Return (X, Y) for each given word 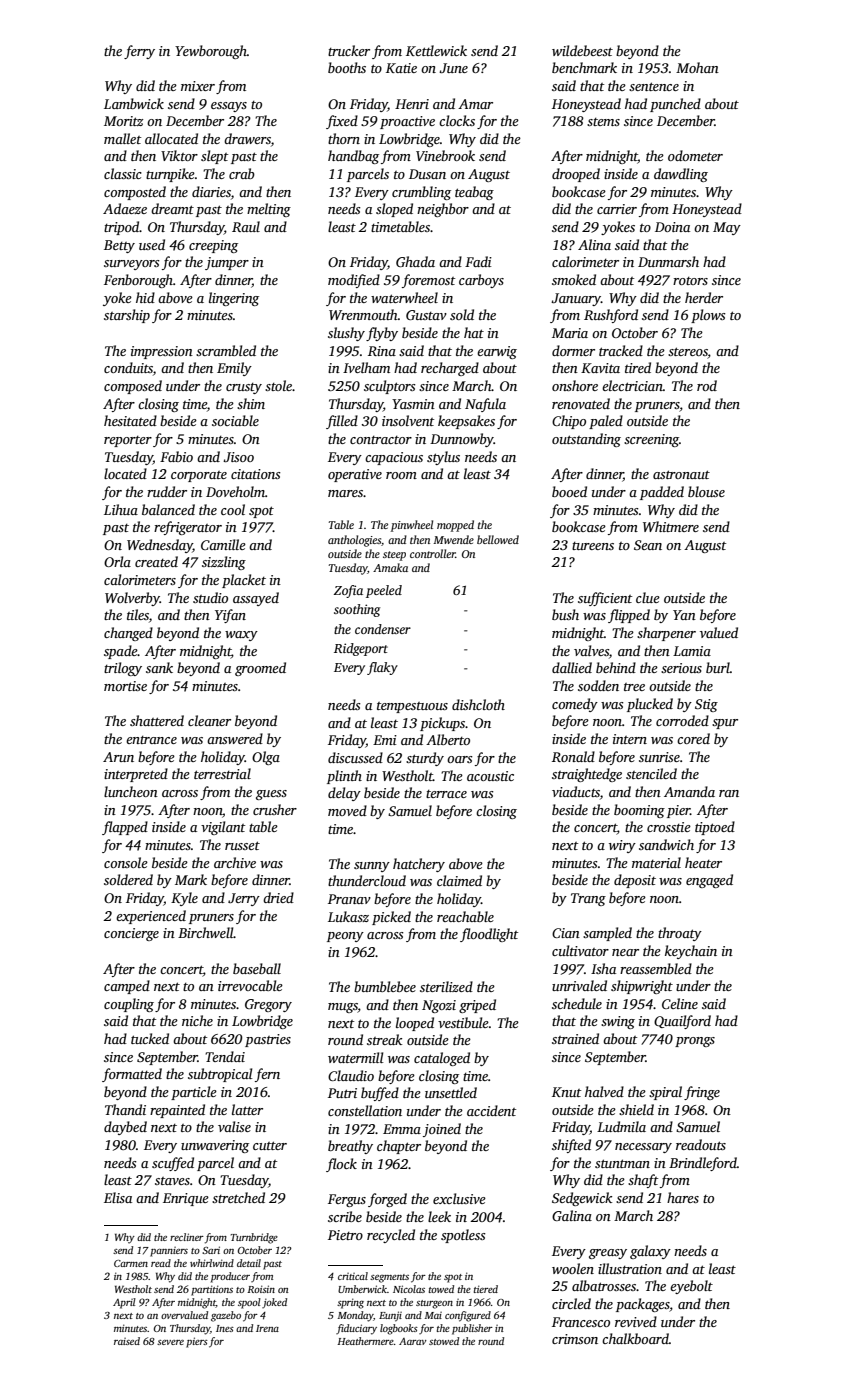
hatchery (419, 865)
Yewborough (211, 52)
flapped (125, 828)
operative (355, 475)
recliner (187, 1237)
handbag (353, 157)
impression (162, 352)
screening (651, 440)
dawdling (681, 175)
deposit (635, 881)
